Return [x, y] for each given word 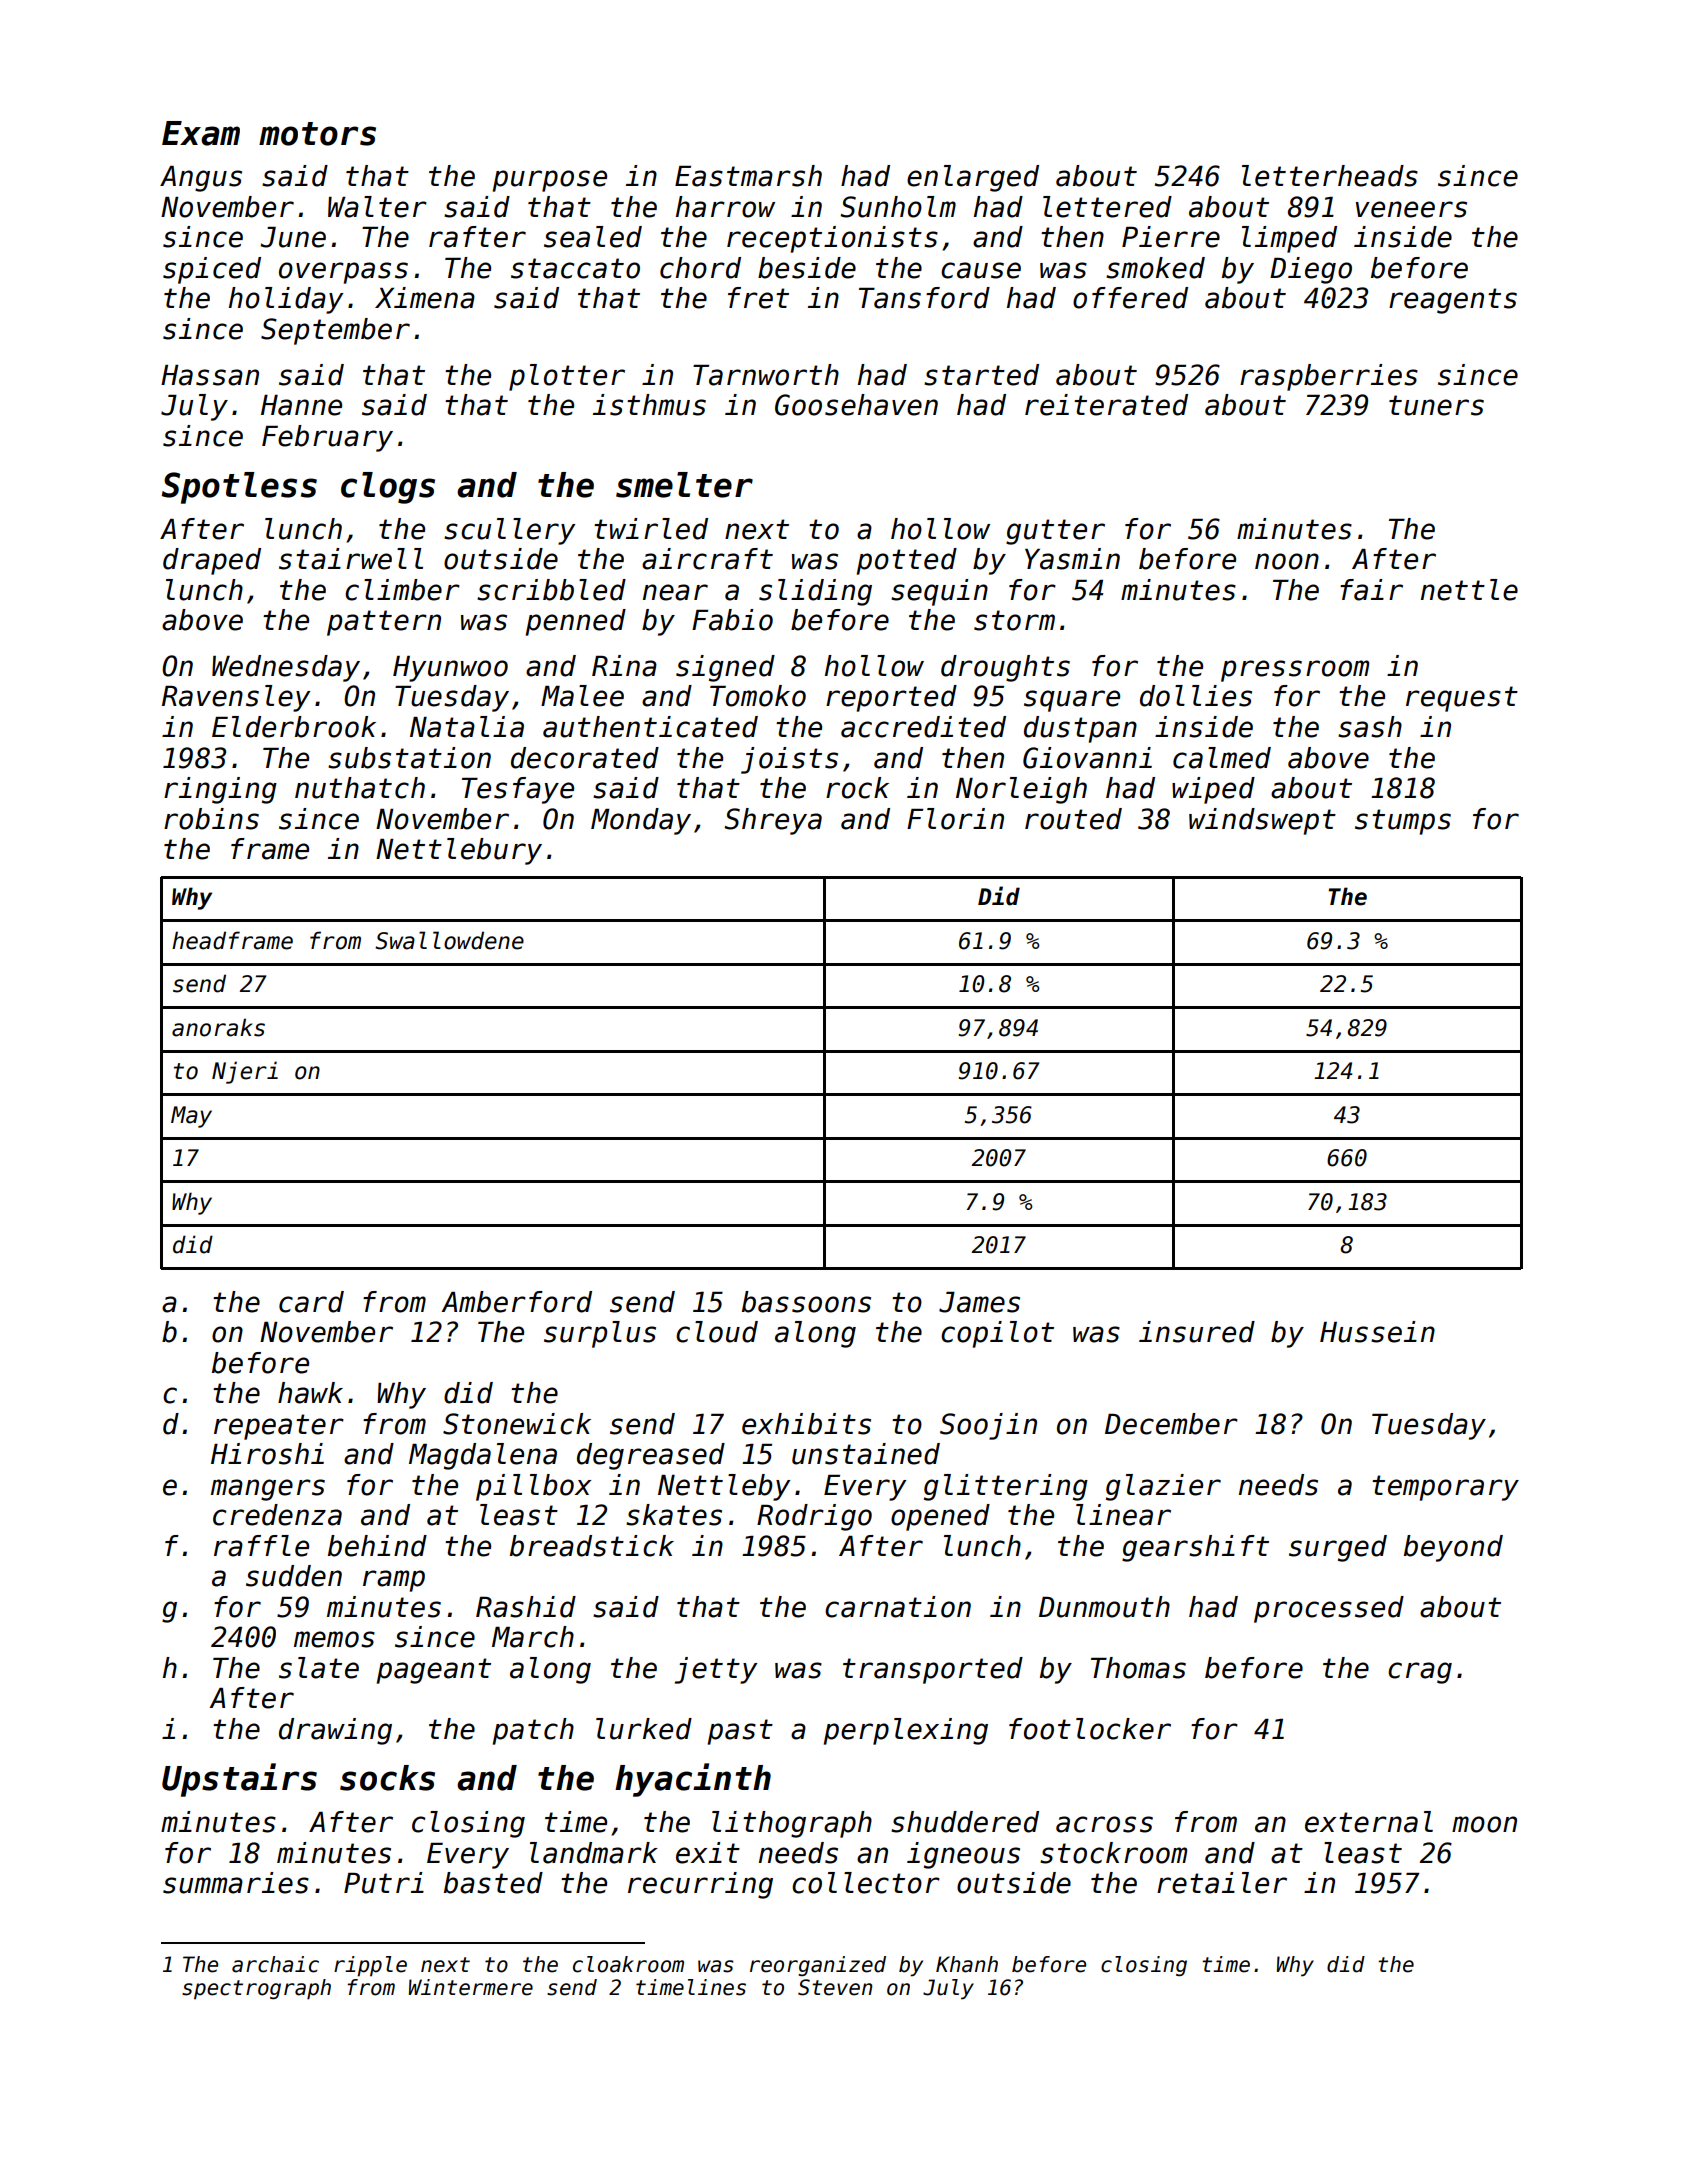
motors [317, 134]
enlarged [973, 178]
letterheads [1330, 176]
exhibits [806, 1424]
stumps [1403, 822]
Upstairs [239, 1780]
